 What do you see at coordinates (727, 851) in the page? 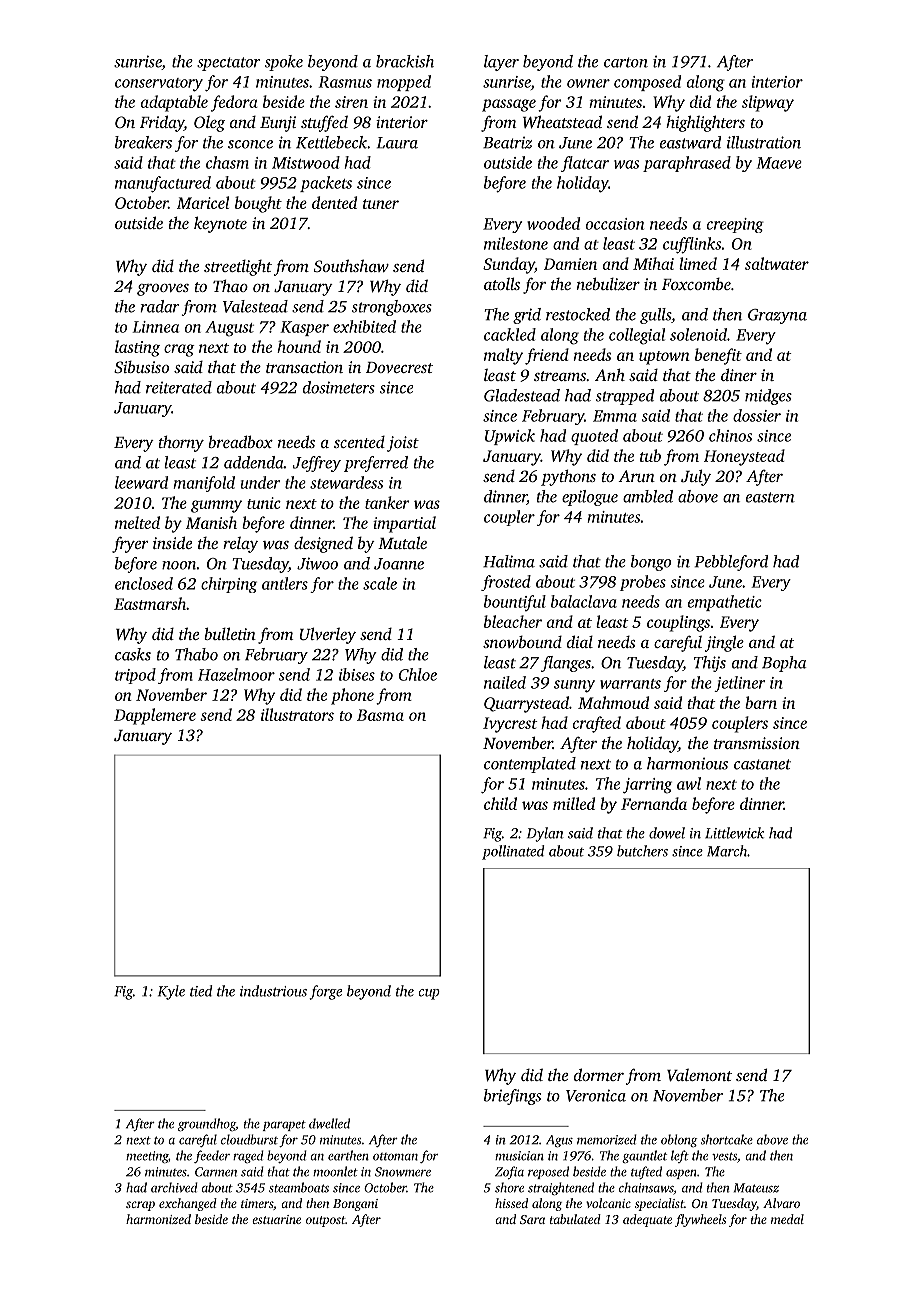
I see `March` at bounding box center [727, 851].
